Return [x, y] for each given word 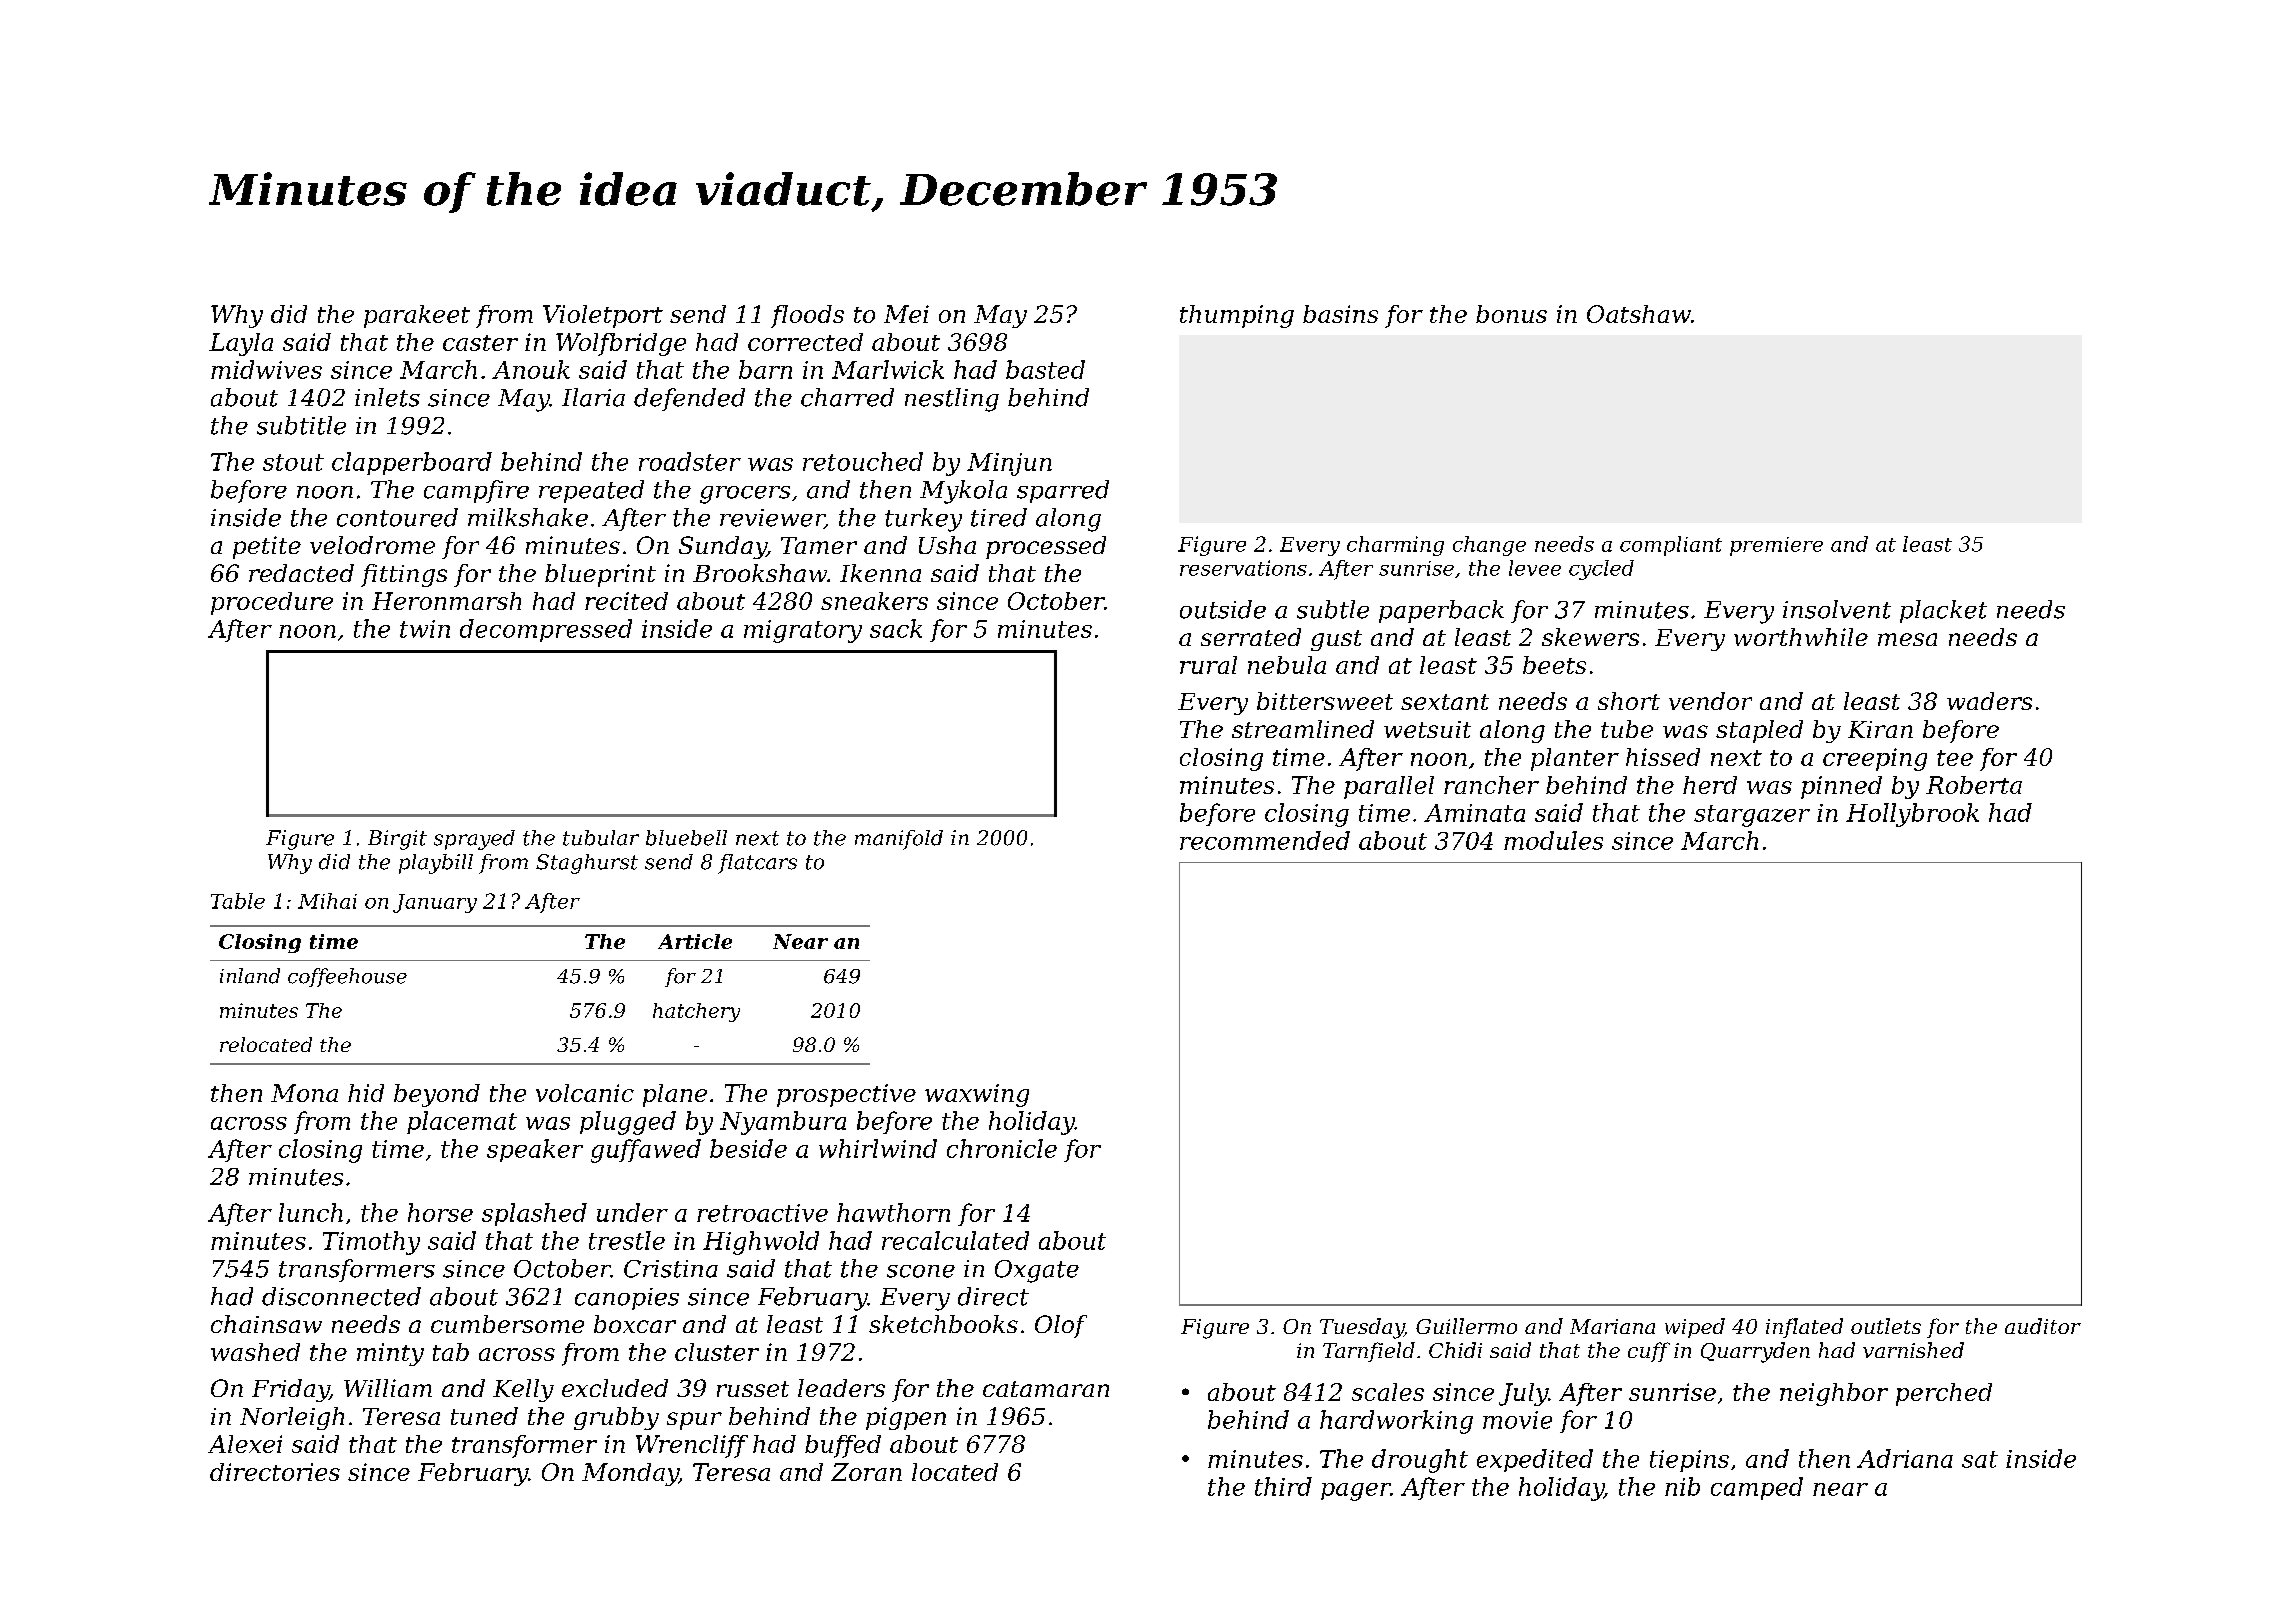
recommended [1265, 840]
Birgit [397, 840]
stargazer [1752, 816]
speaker [535, 1150]
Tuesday [1362, 1328]
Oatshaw [1639, 314]
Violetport [603, 316]
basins [1340, 314]
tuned [484, 1416]
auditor [2043, 1326]
